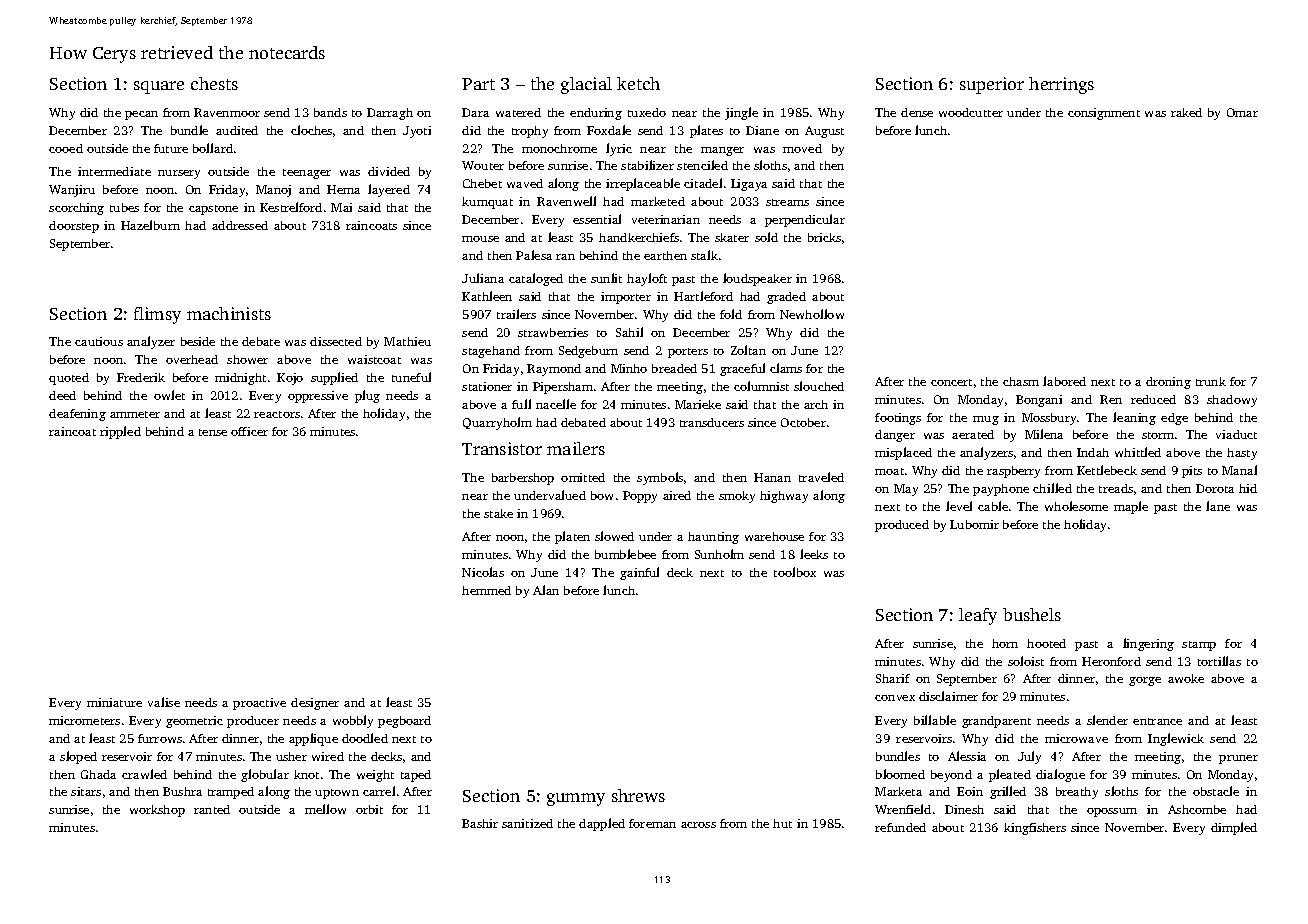 This screenshot has width=1308, height=924. Describe the element at coordinates (898, 419) in the screenshot. I see `footings` at that location.
